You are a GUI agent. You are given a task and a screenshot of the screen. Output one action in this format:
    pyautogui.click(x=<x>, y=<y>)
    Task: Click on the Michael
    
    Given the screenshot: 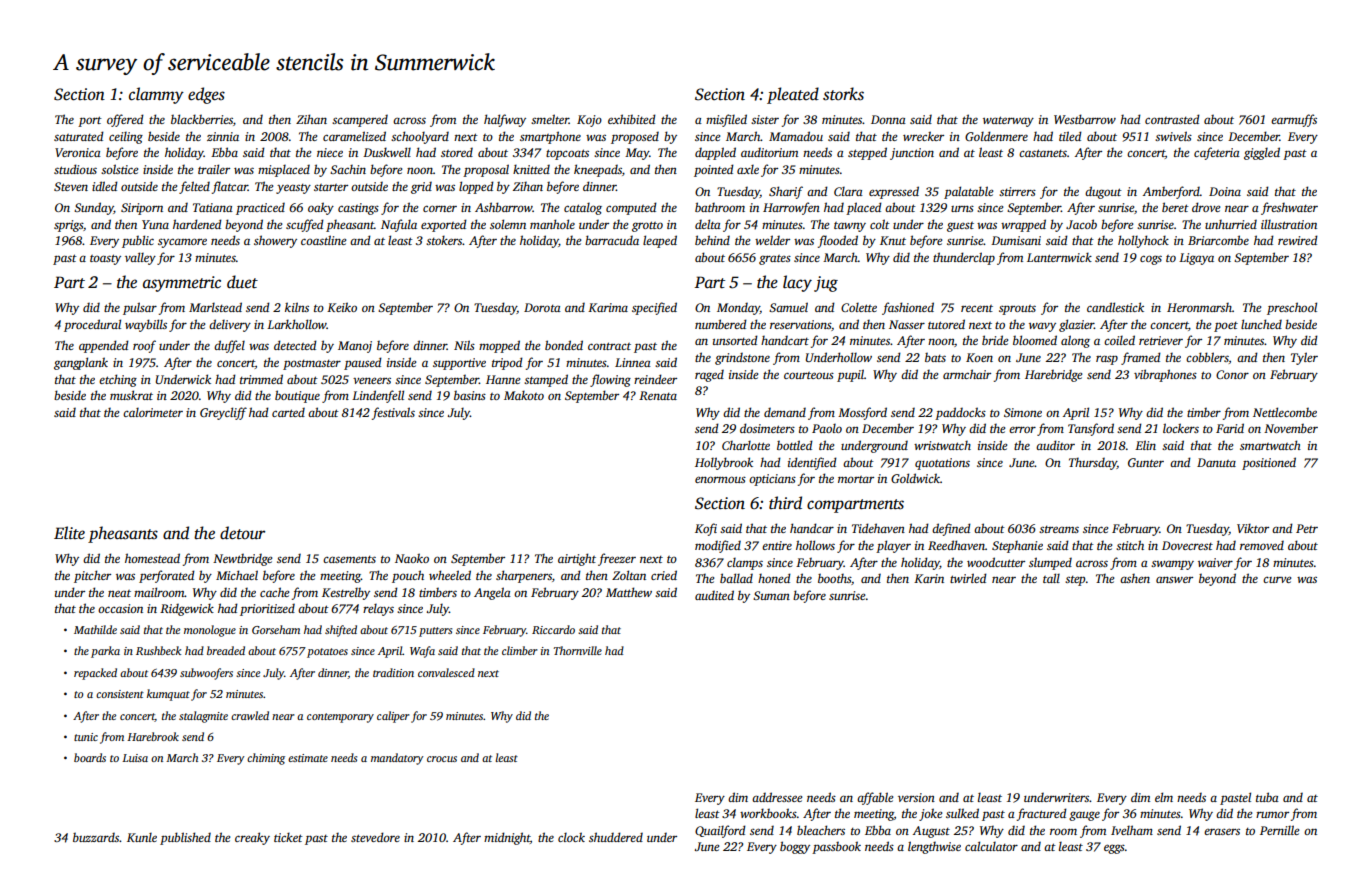 What is the action you would take?
    pyautogui.click(x=237, y=575)
